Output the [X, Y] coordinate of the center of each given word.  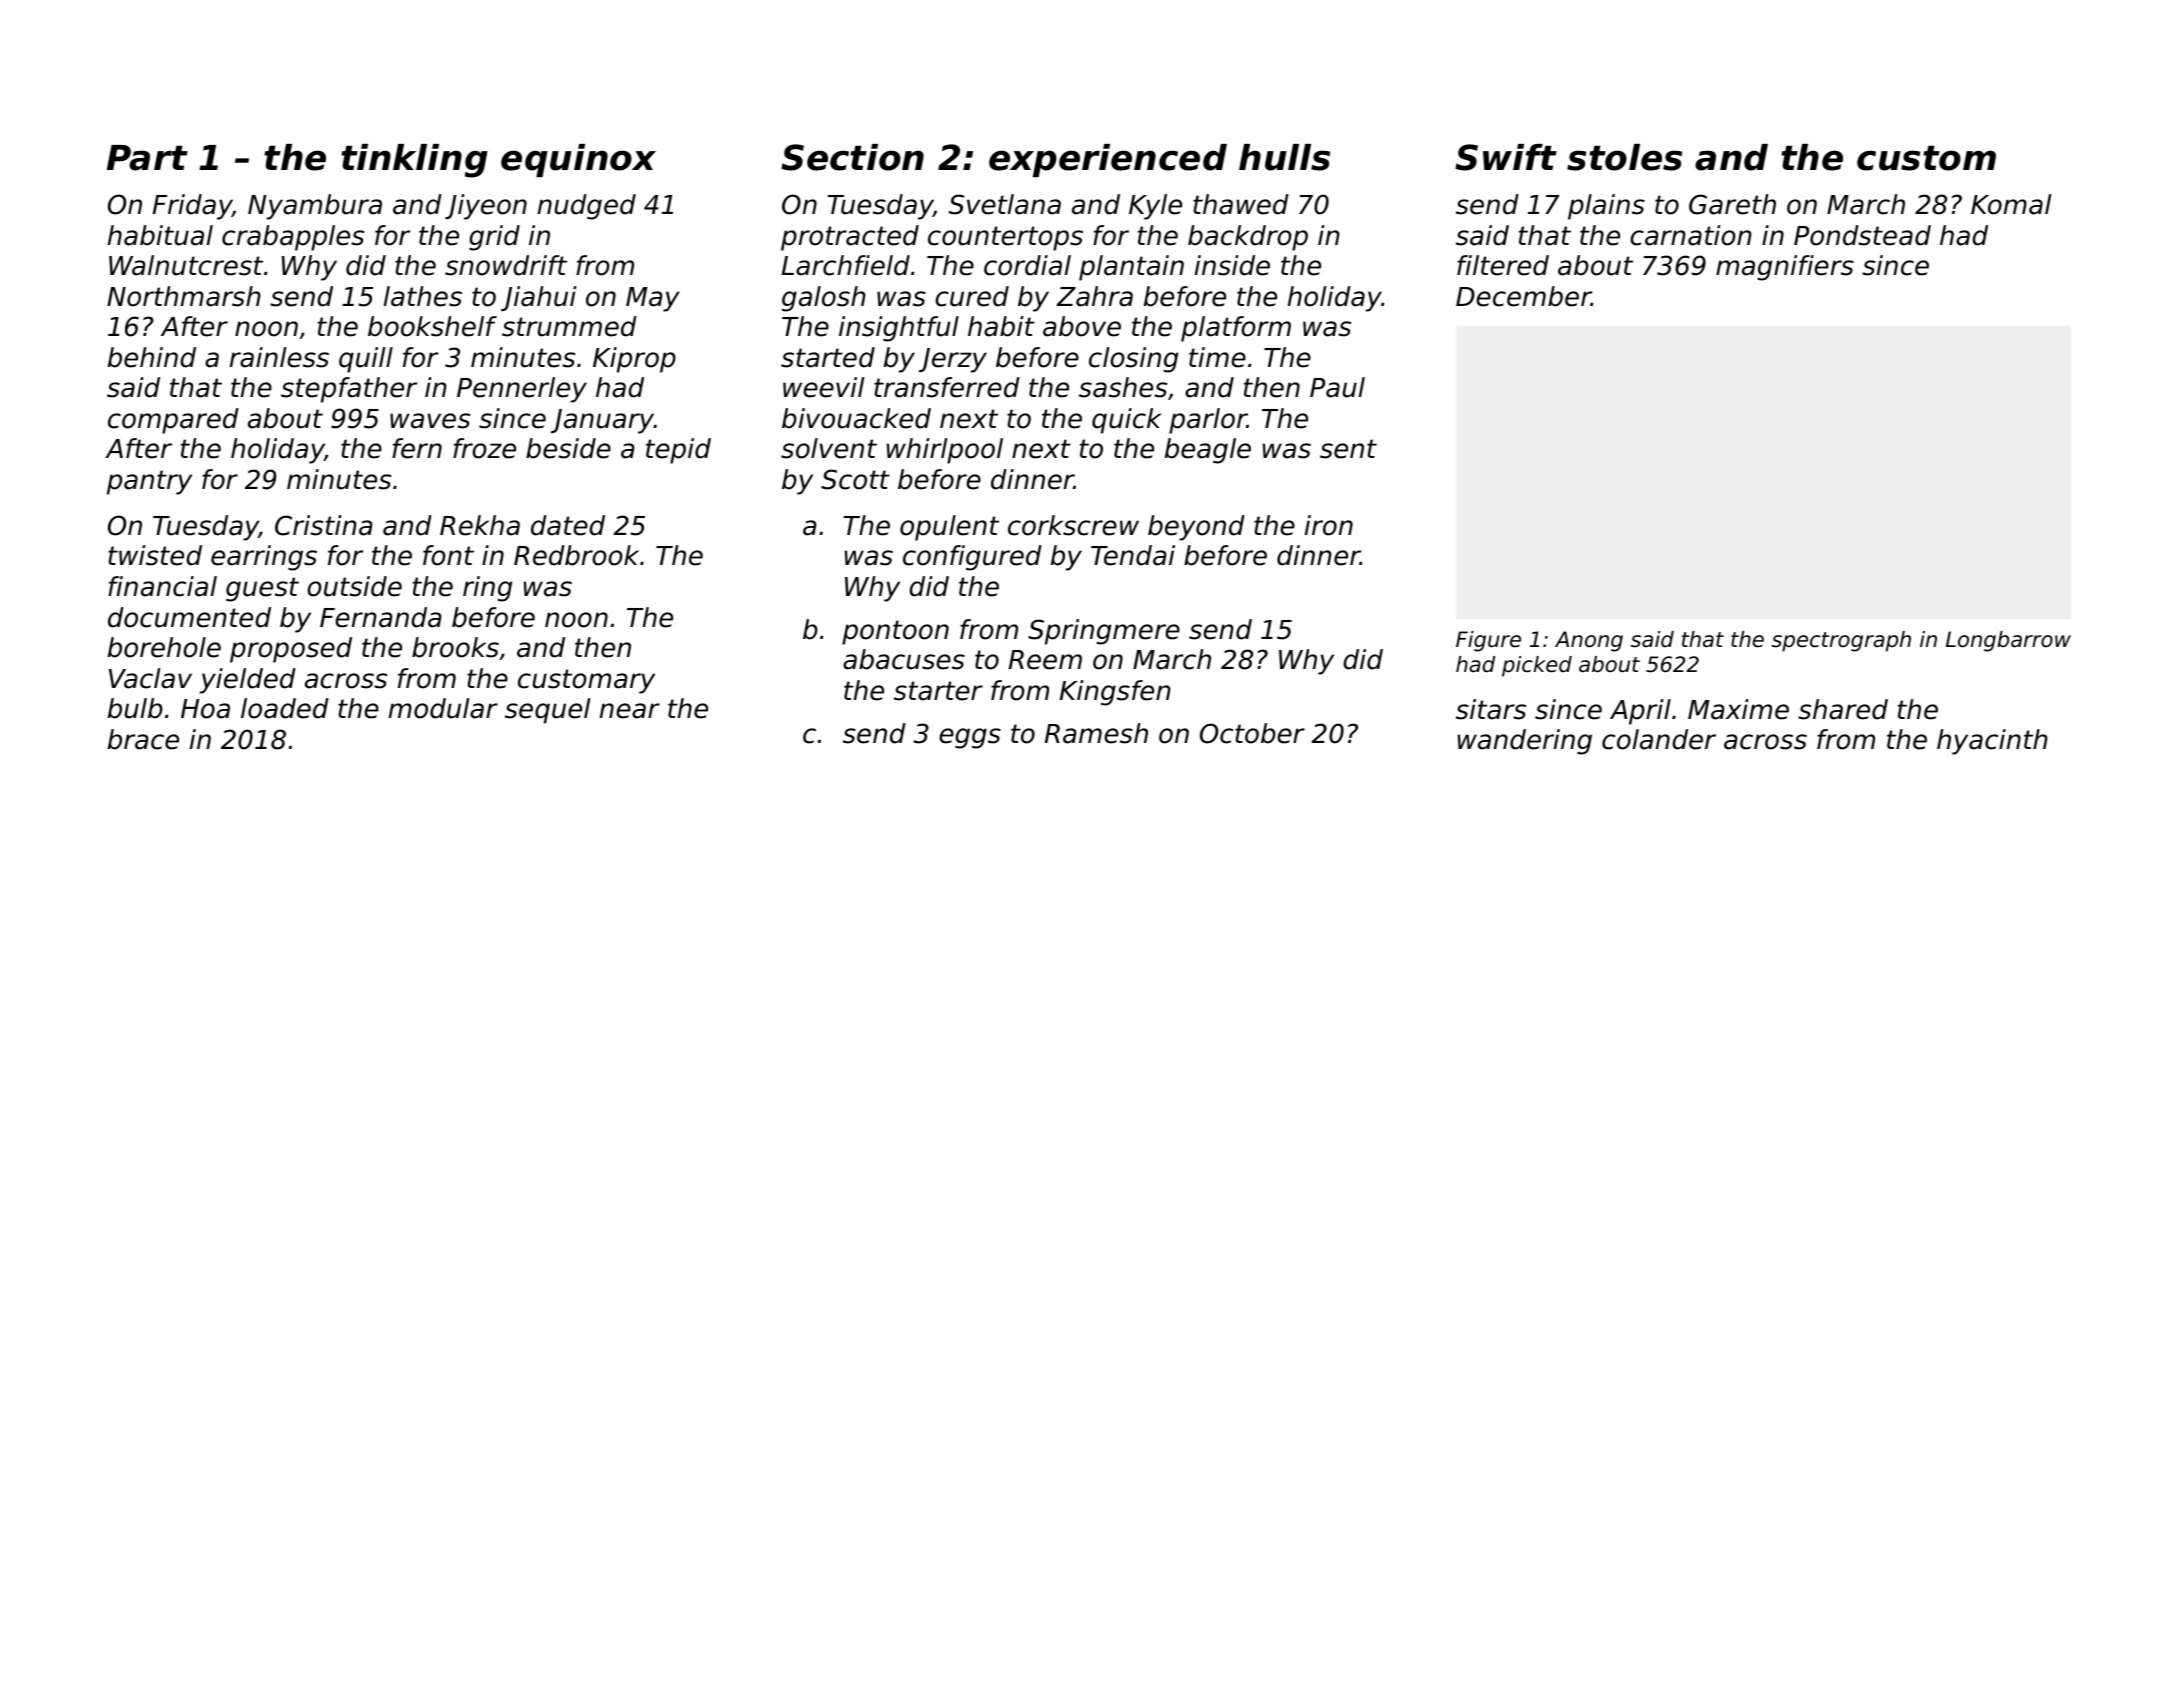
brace [143, 739]
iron [1329, 525]
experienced [1108, 160]
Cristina [324, 525]
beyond [1196, 528]
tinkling [414, 161]
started [828, 357]
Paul [1337, 387]
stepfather [349, 390]
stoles [1624, 157]
